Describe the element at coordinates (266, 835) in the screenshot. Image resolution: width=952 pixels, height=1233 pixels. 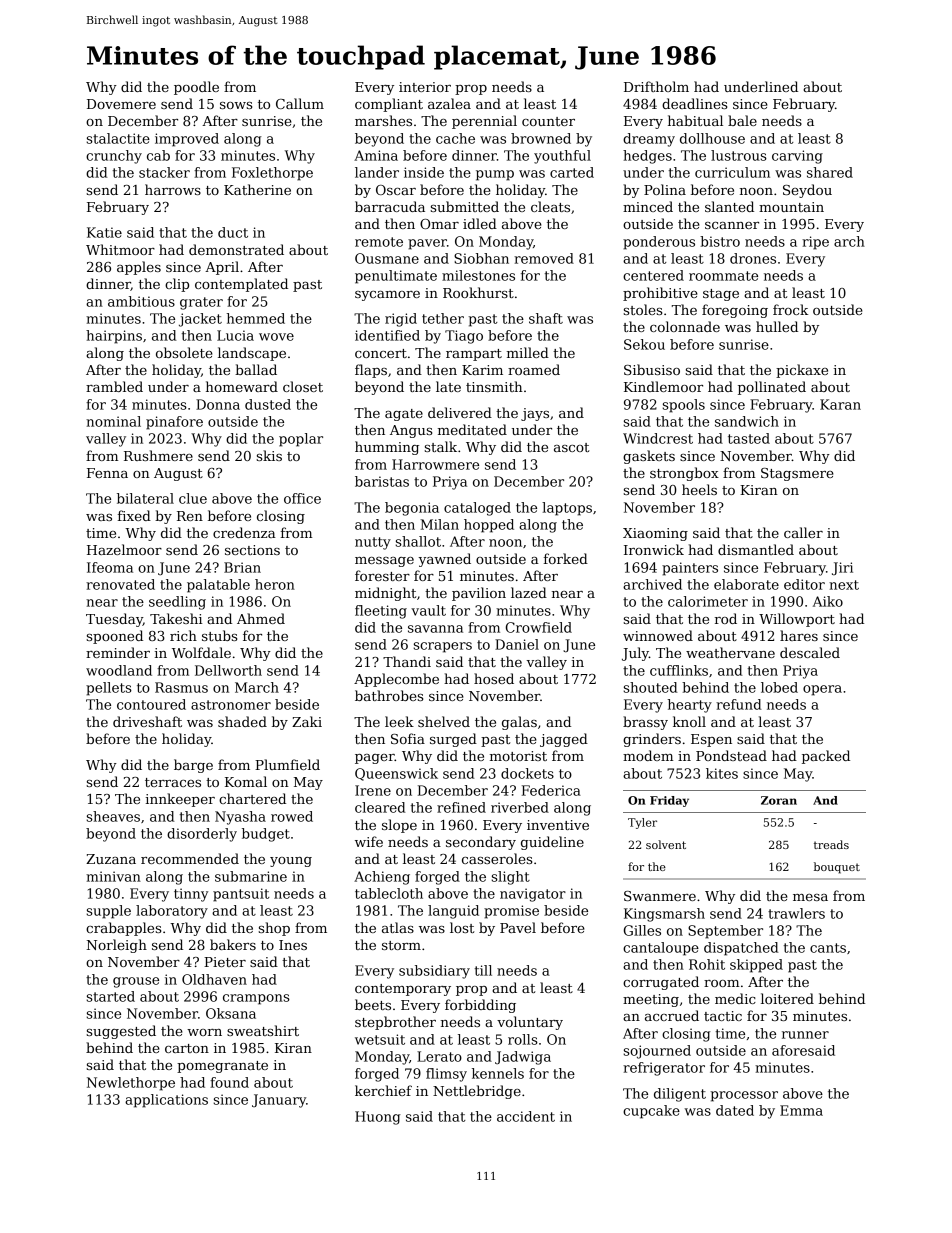
I see `budget` at that location.
